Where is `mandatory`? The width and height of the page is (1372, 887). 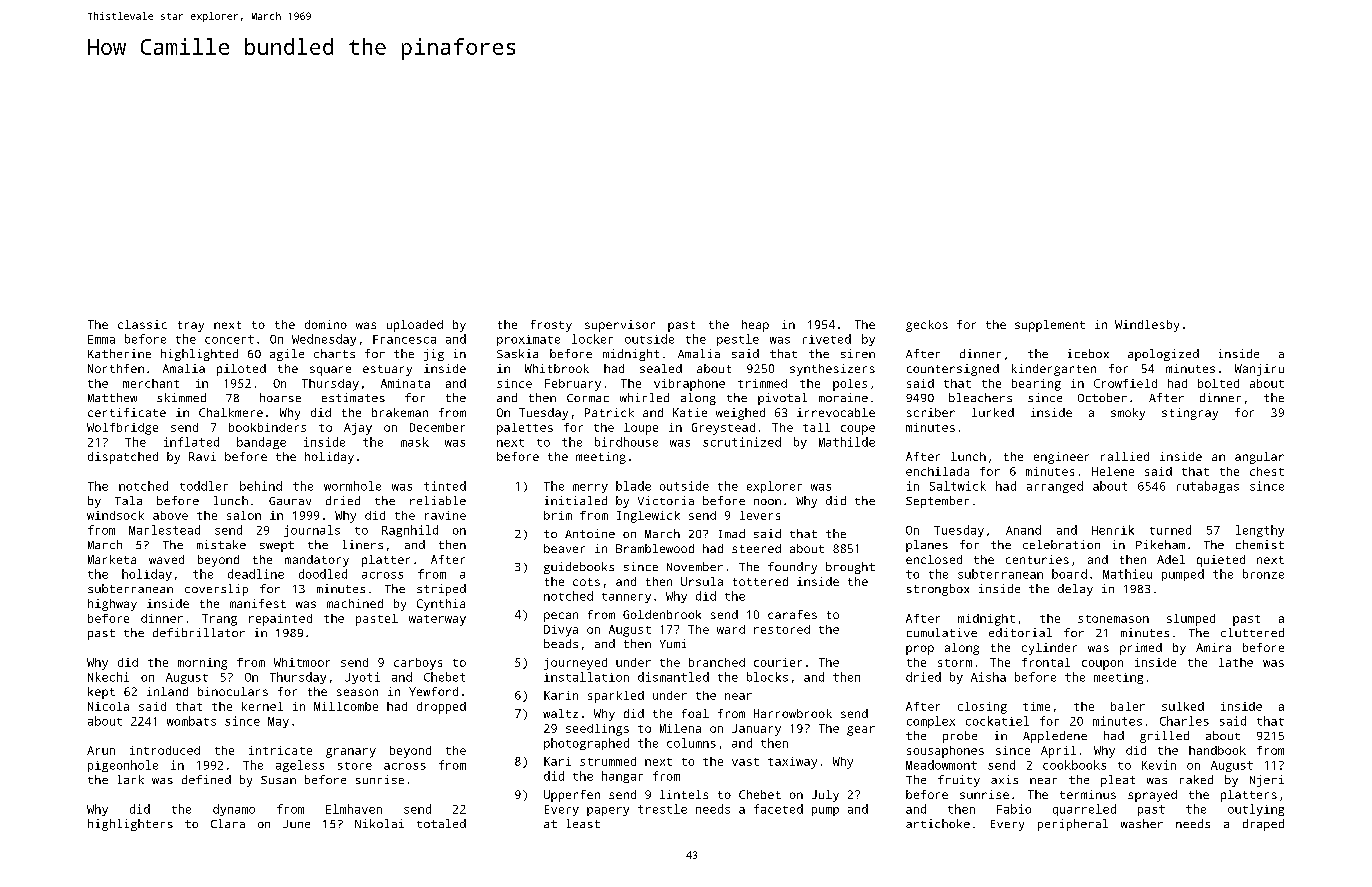 mandatory is located at coordinates (317, 561).
